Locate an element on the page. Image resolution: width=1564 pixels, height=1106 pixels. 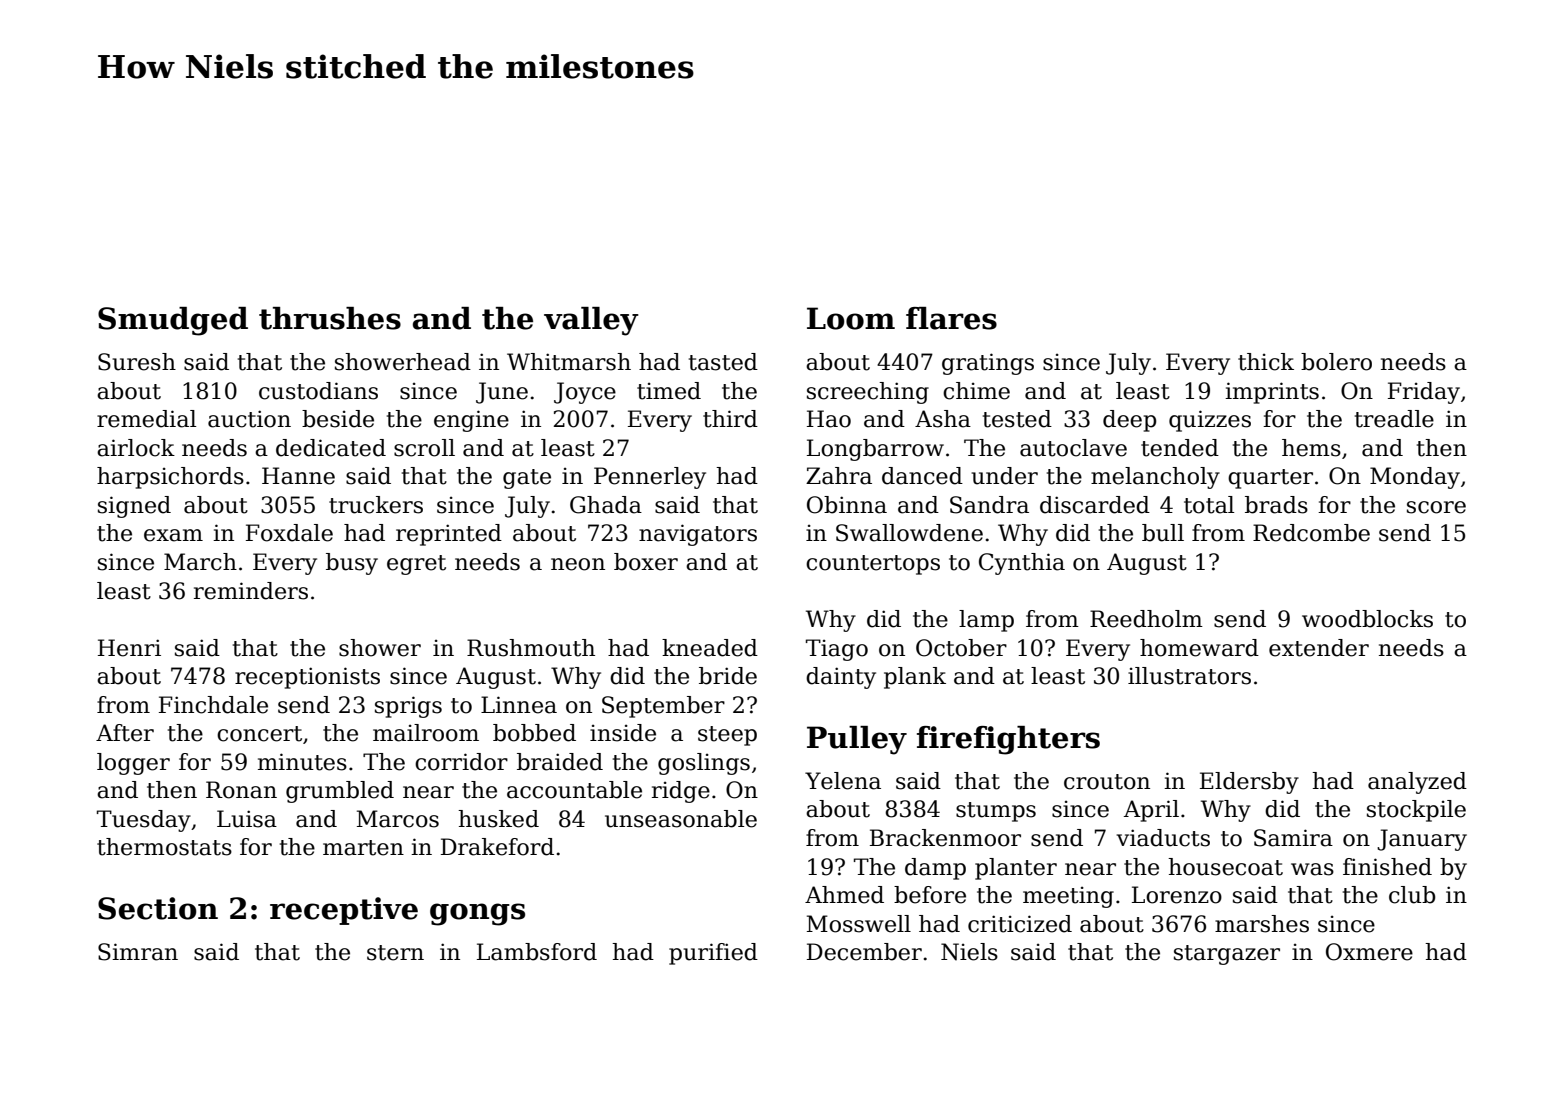
Pulley is located at coordinates (857, 740).
